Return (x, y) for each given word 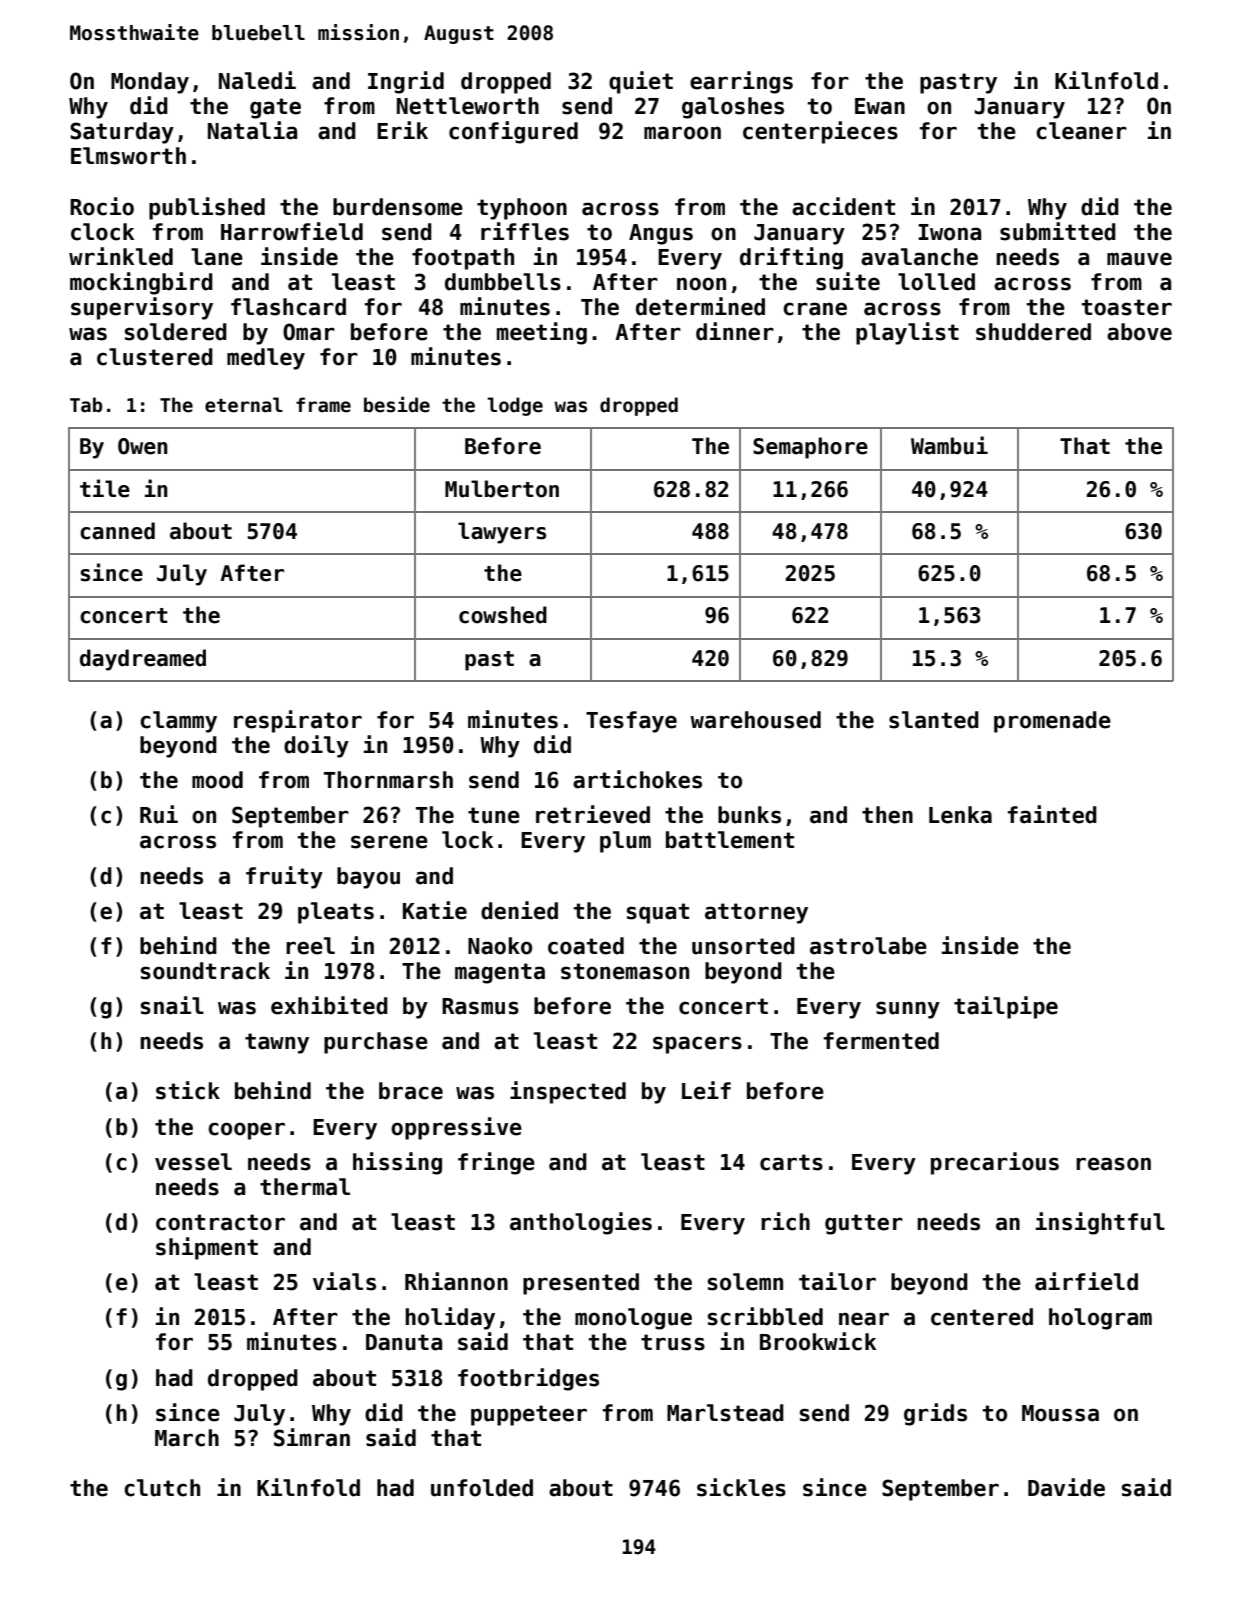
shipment (207, 1248)
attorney (756, 913)
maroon (682, 133)
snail (172, 1005)
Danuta (404, 1342)
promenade (1052, 722)
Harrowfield (292, 231)
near (864, 1319)
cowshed (503, 615)
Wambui (949, 445)
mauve (1139, 259)
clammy (178, 722)
